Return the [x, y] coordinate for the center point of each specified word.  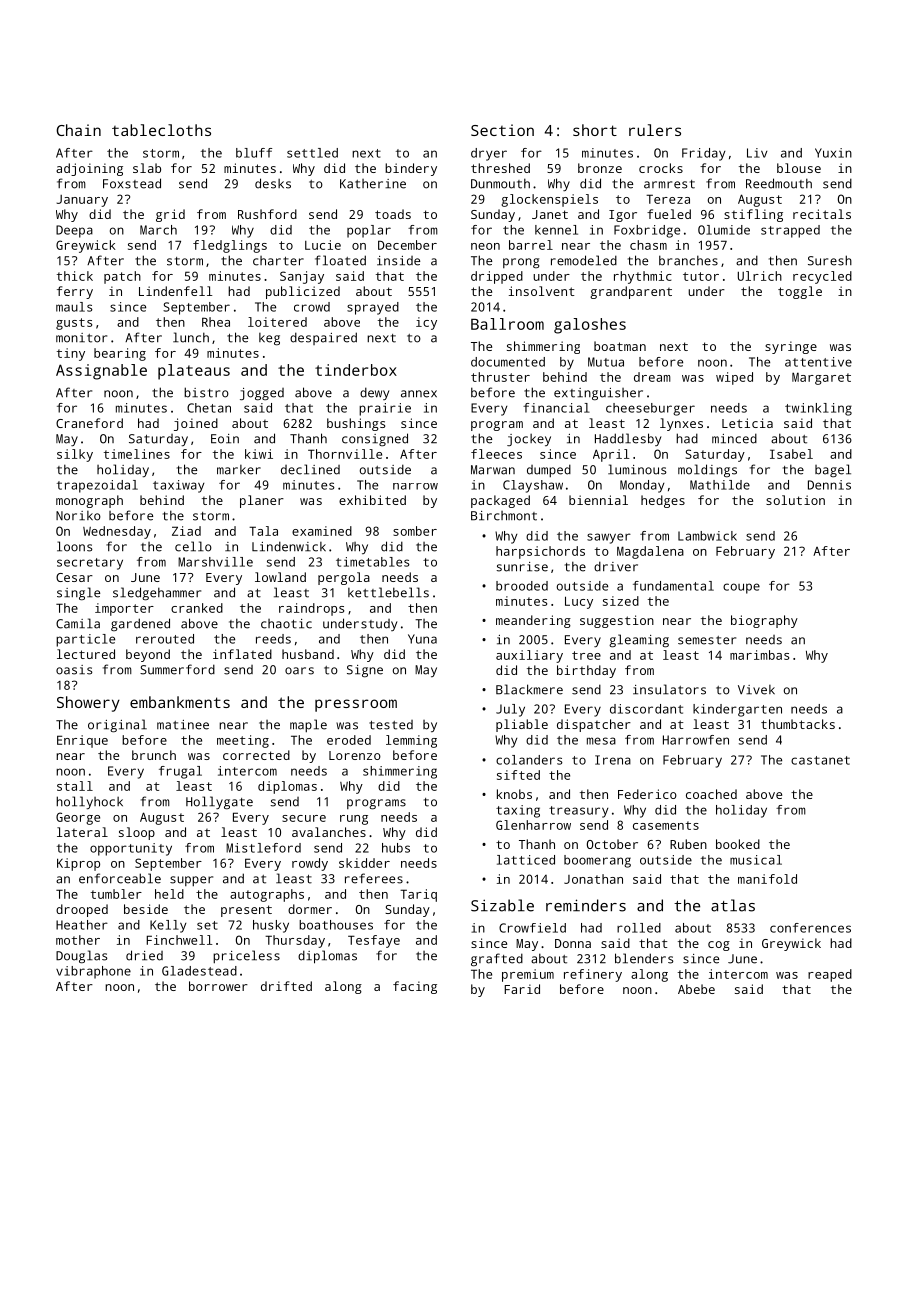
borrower [218, 986]
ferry [75, 292]
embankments [180, 702]
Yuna [422, 639]
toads [393, 214]
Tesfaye [374, 941]
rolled [639, 928]
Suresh [830, 260]
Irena [613, 760]
